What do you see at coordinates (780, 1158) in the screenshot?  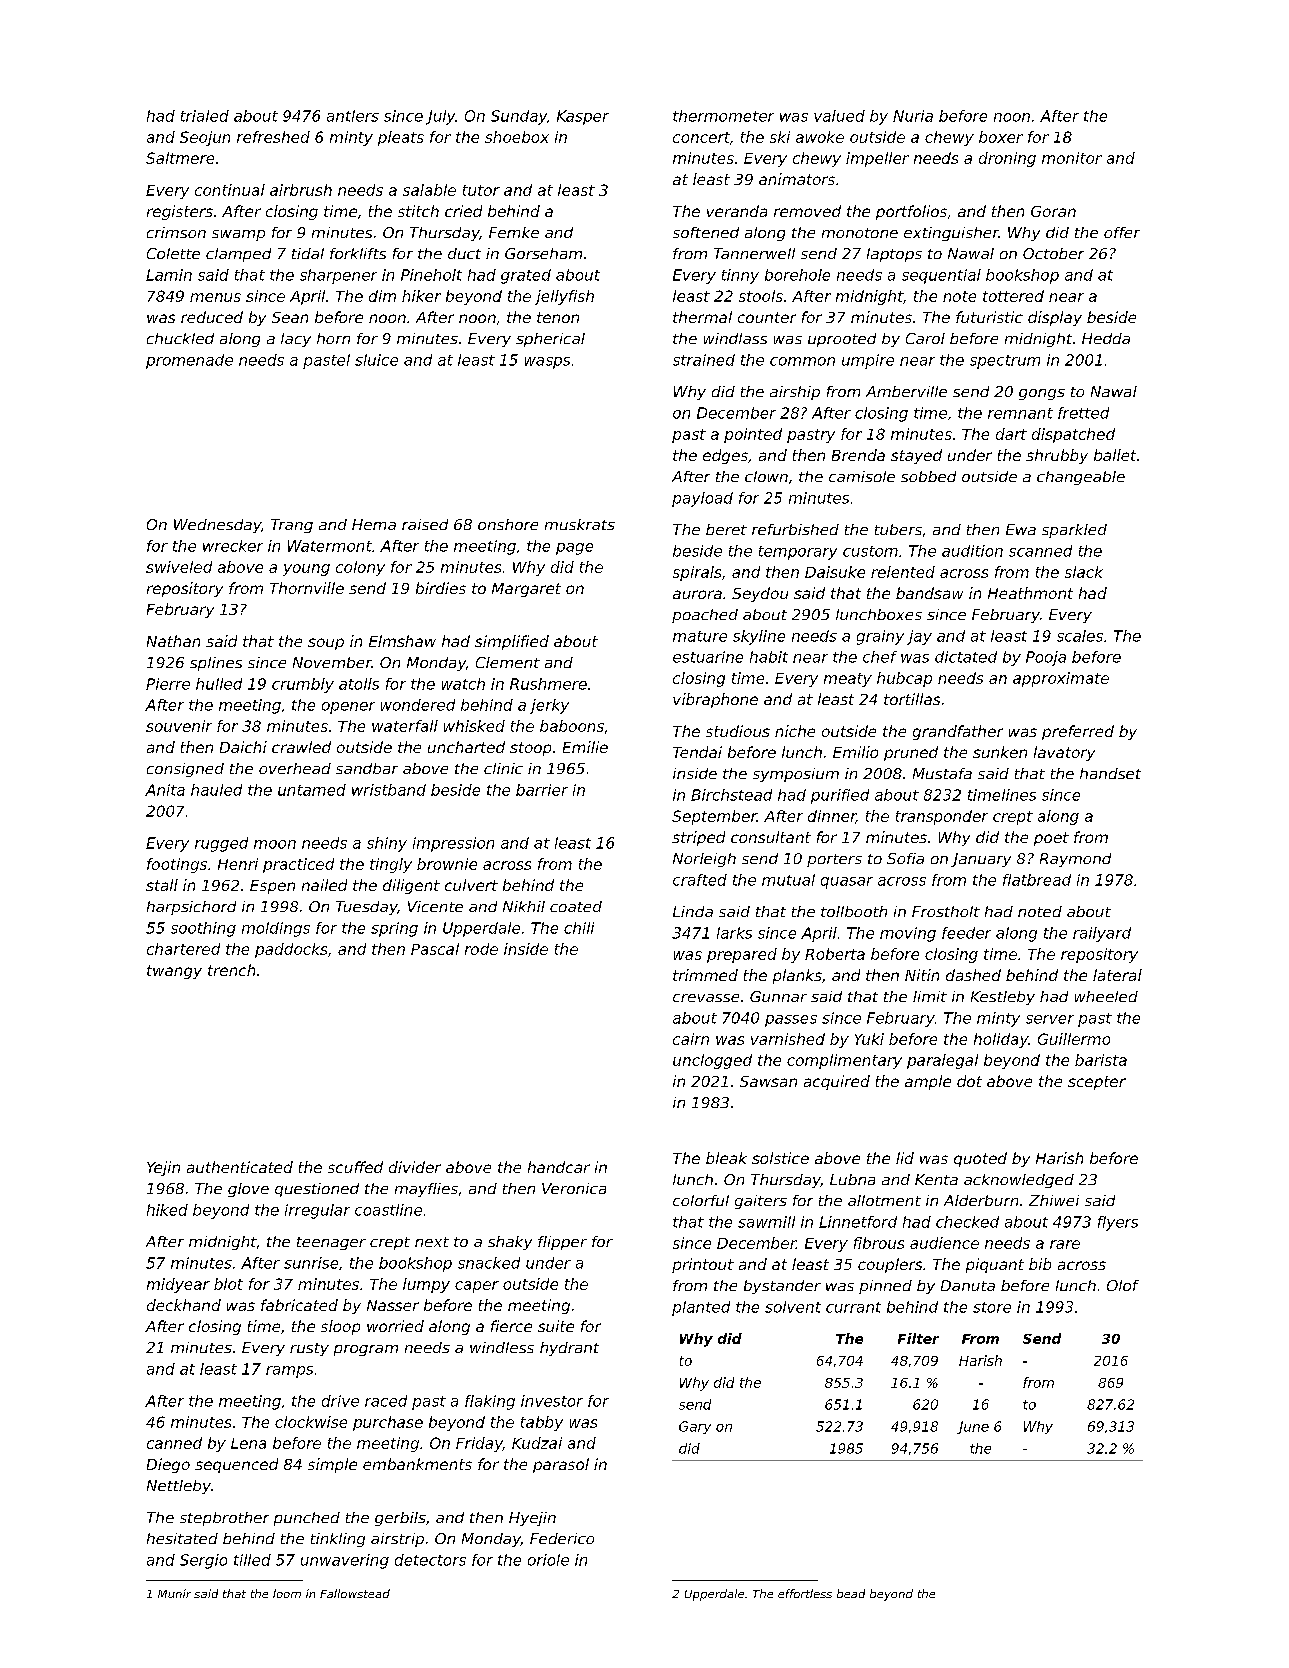 I see `solstice` at bounding box center [780, 1158].
